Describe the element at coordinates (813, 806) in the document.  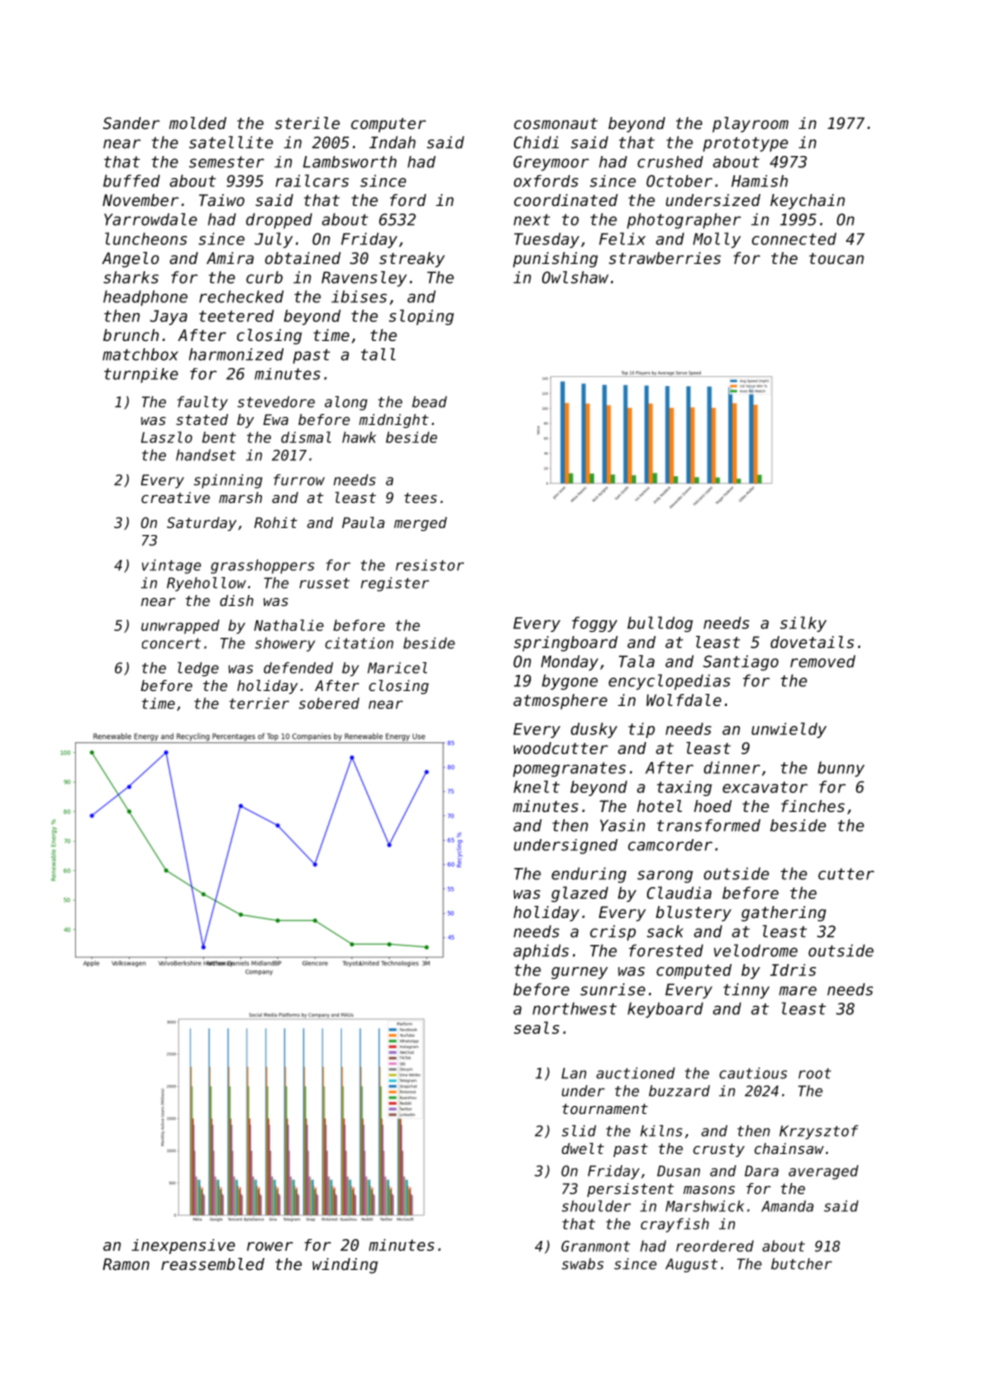
I see `finches` at that location.
